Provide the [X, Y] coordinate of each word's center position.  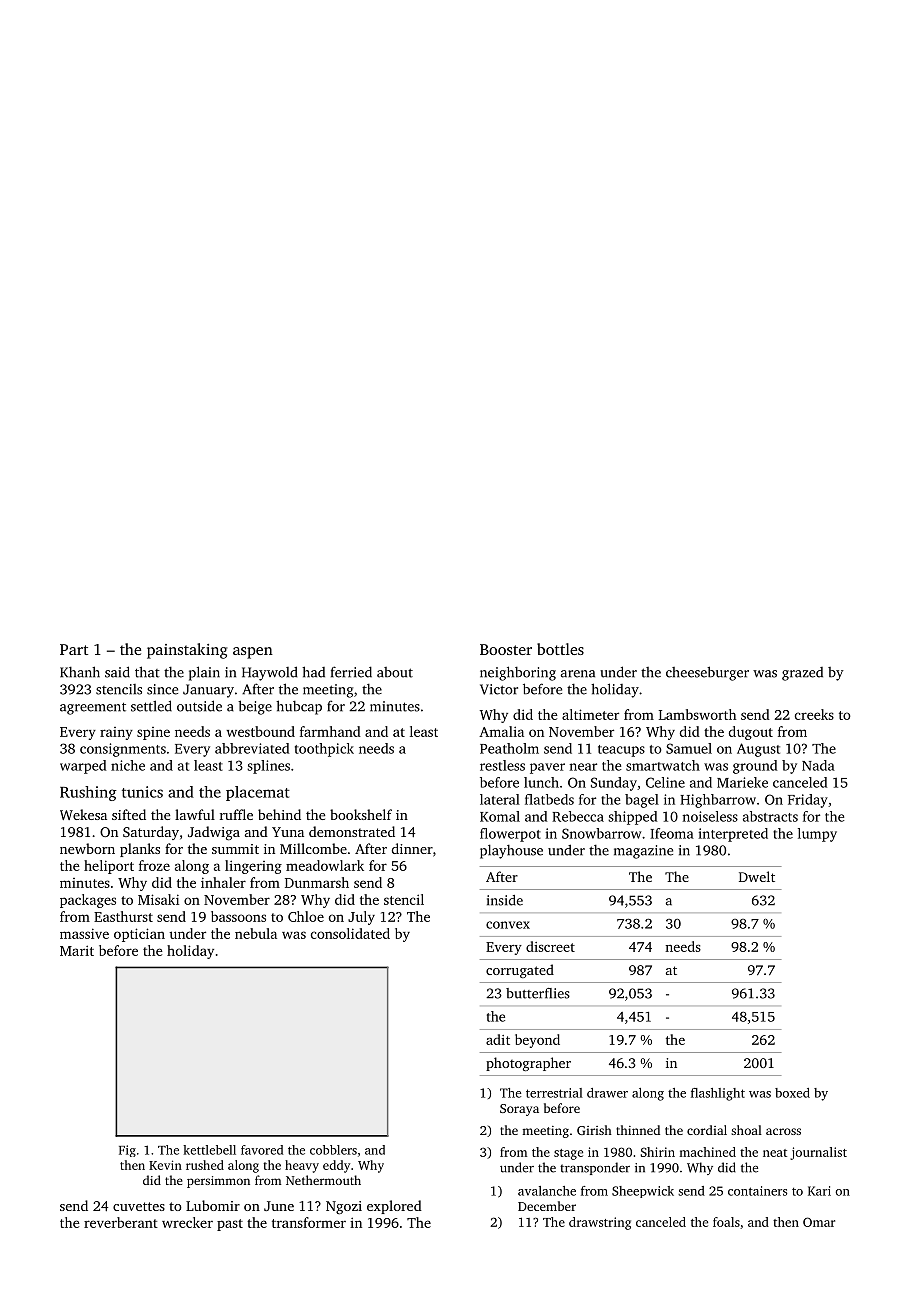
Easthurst [123, 916]
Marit [77, 950]
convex [508, 925]
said [117, 672]
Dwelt [757, 876]
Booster [506, 649]
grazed [802, 674]
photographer [528, 1064]
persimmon [218, 1182]
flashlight [718, 1094]
